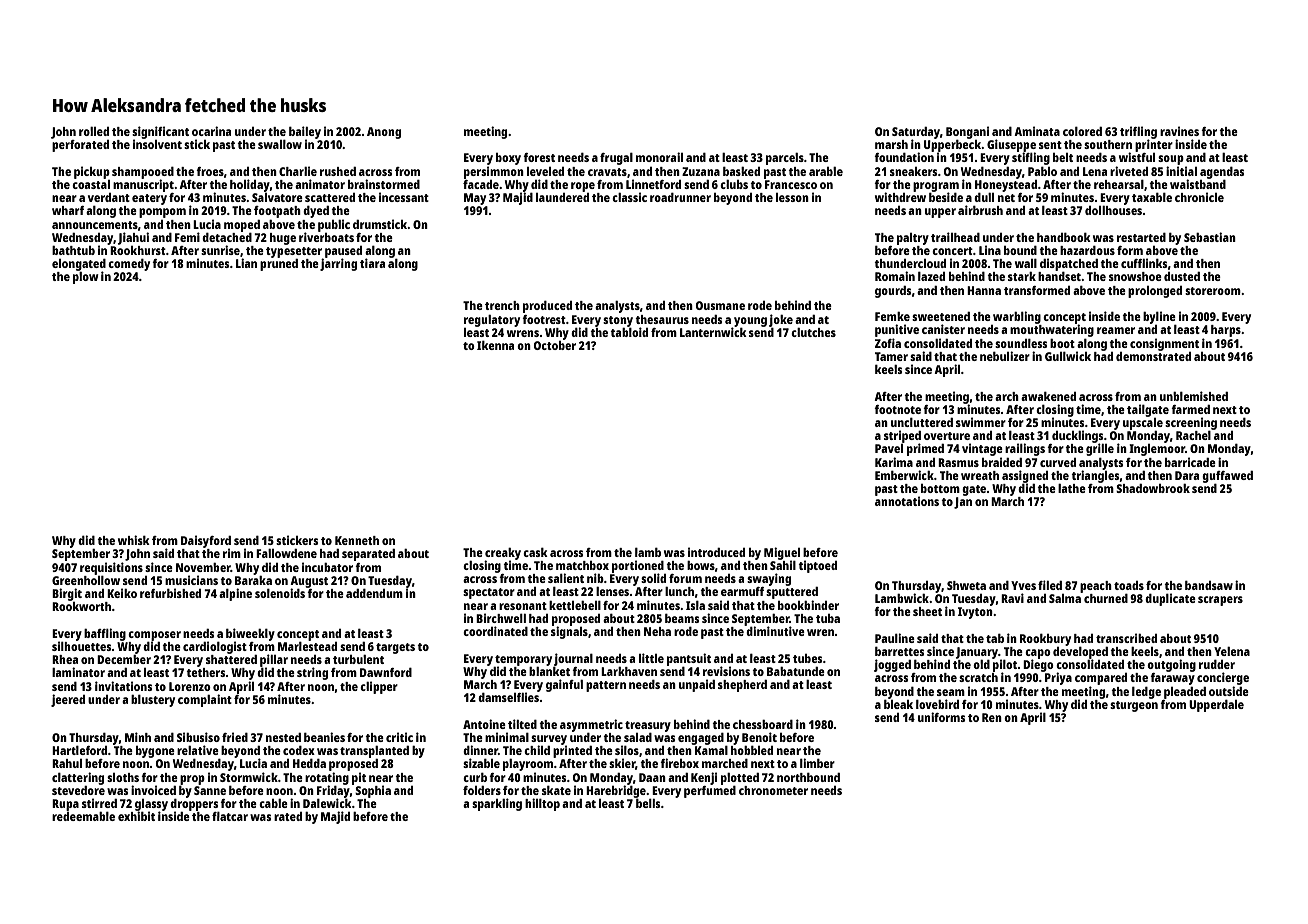 The width and height of the screenshot is (1308, 924). I want to click on Gullwick, so click(1068, 356).
